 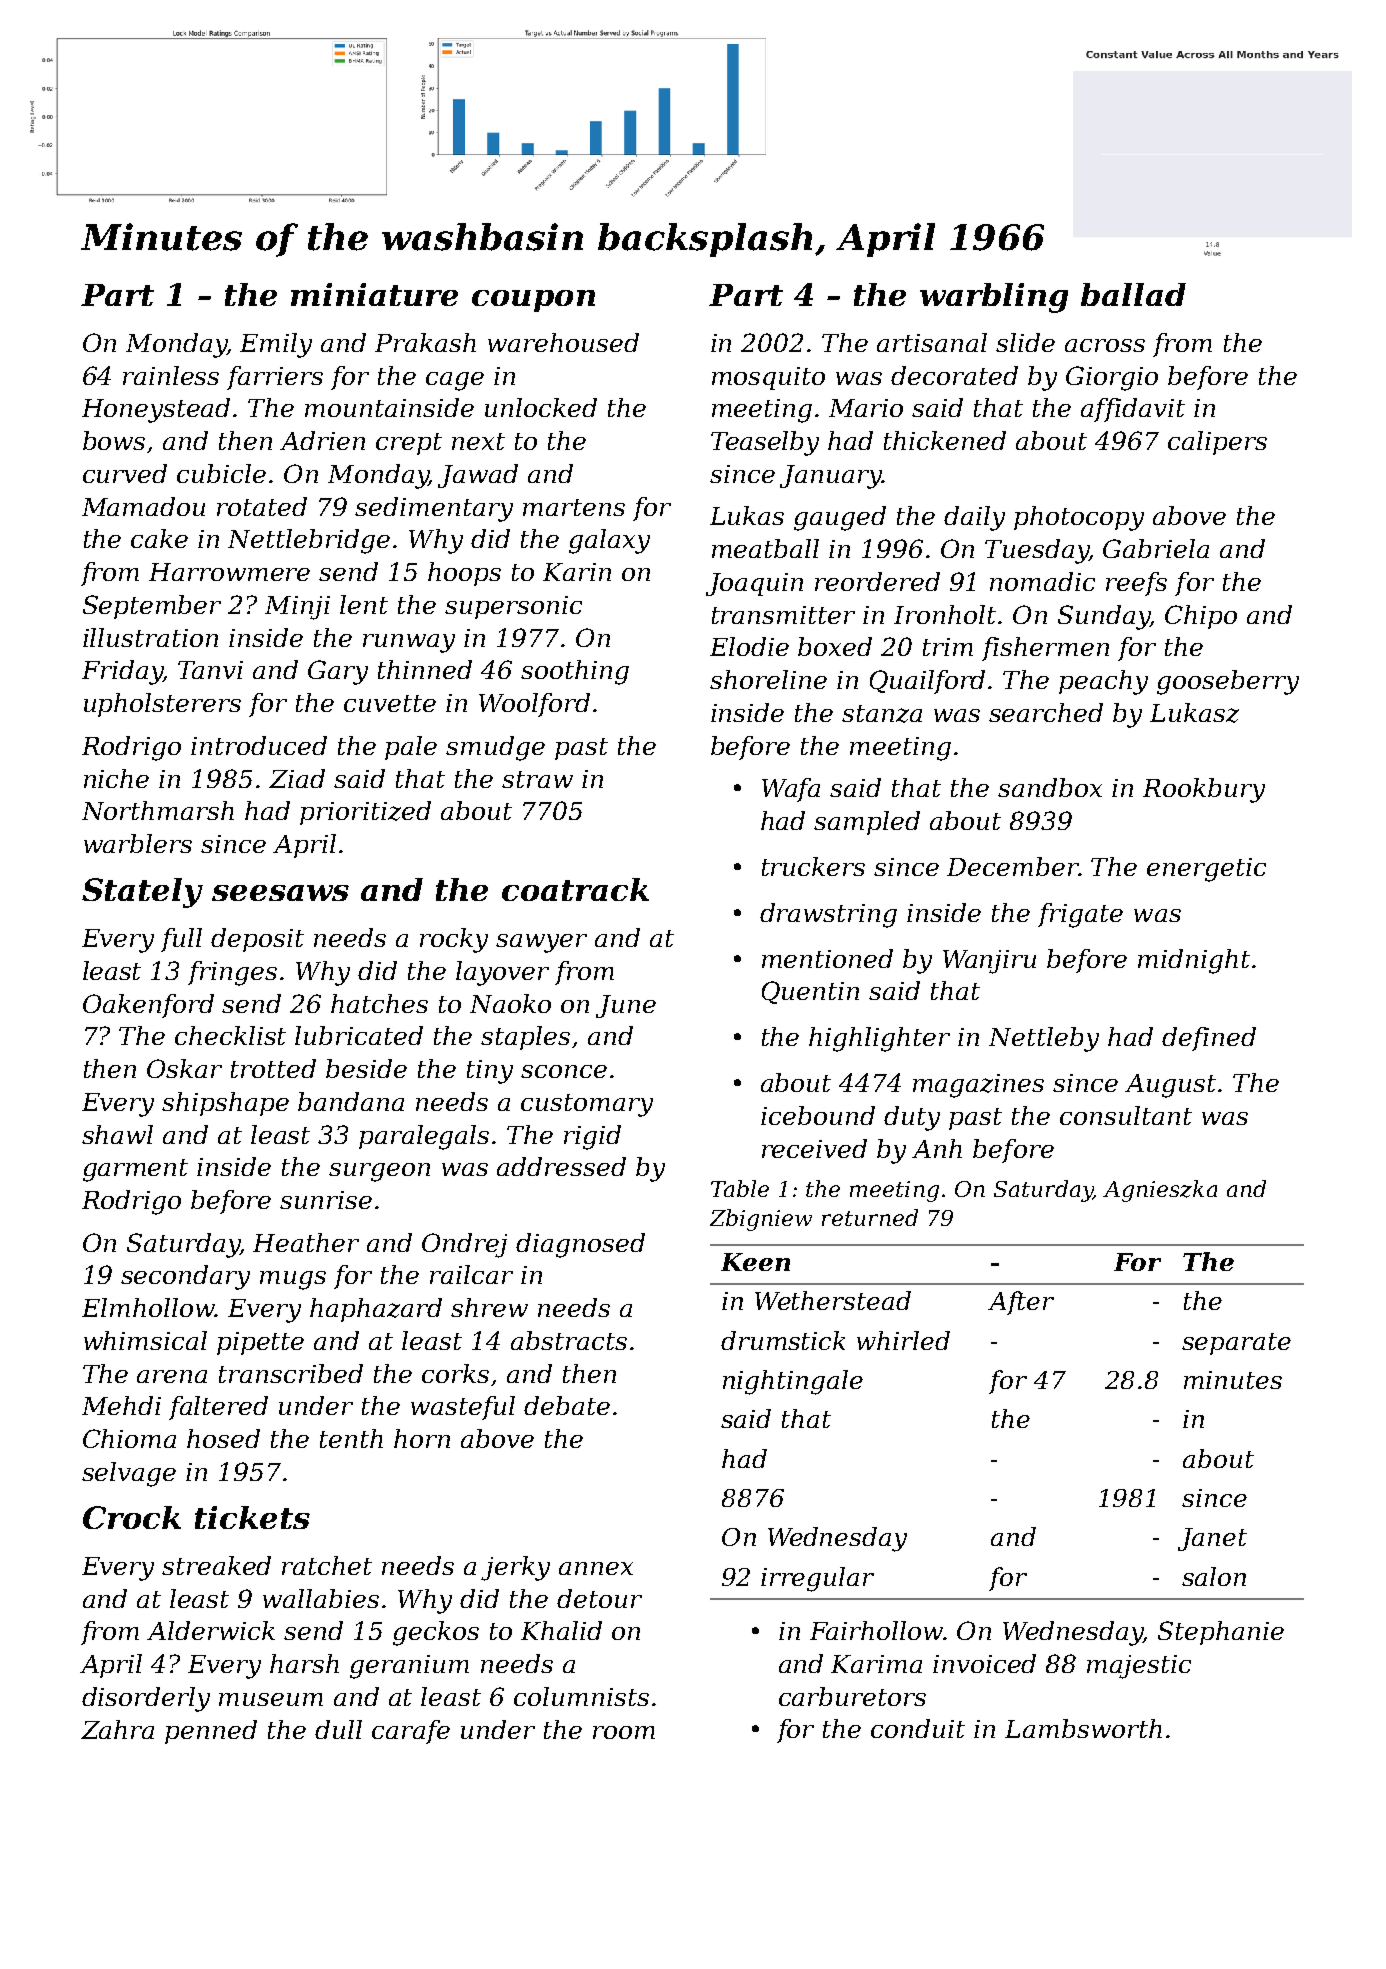 What do you see at coordinates (575, 889) in the screenshot?
I see `coatrack` at bounding box center [575, 889].
